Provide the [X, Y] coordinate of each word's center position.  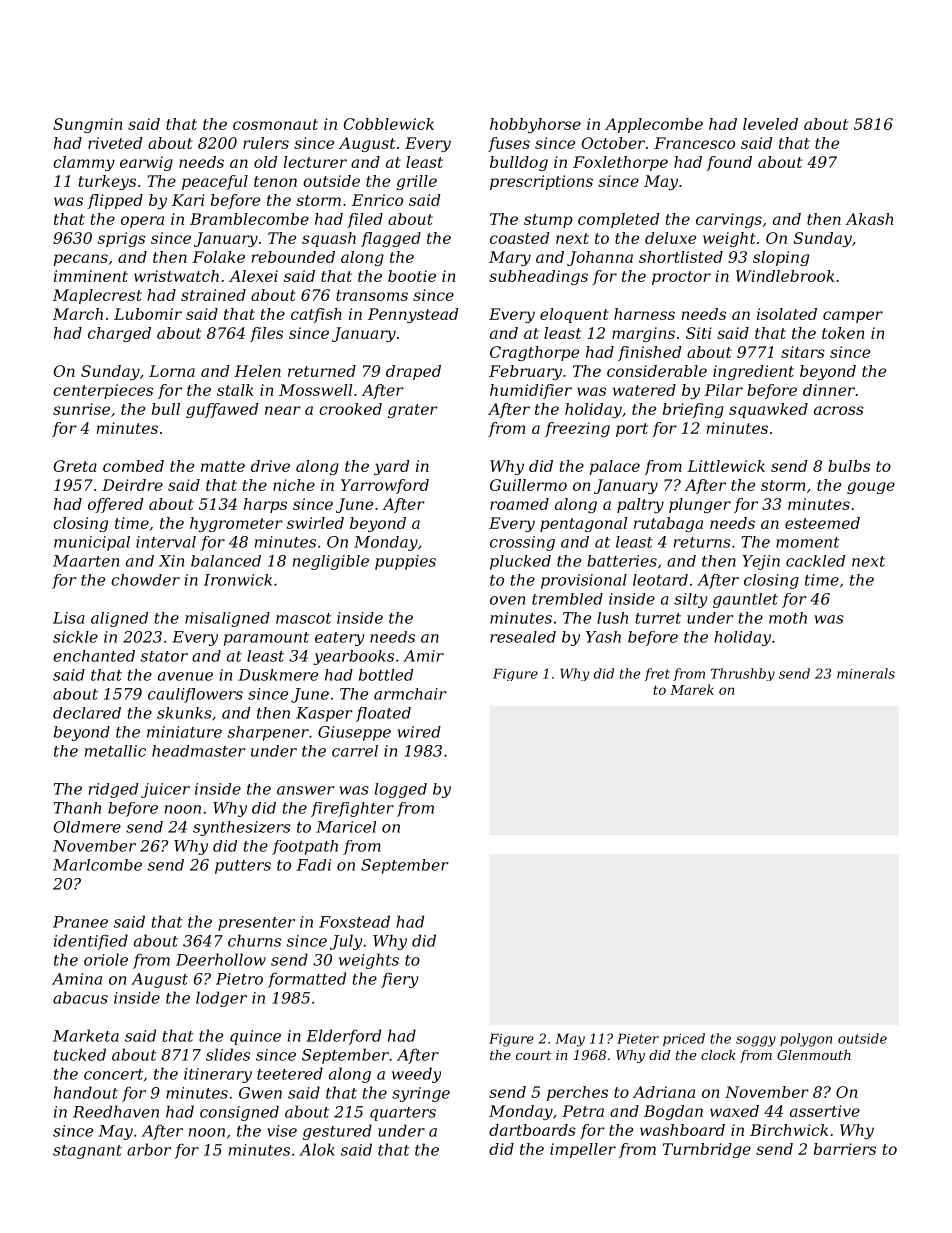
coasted [519, 238]
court [533, 1055]
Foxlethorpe [620, 163]
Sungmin [88, 125]
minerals [866, 673]
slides [228, 1054]
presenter [256, 924]
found [729, 163]
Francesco [694, 143]
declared [87, 713]
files [266, 334]
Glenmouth [814, 1055]
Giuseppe [354, 733]
